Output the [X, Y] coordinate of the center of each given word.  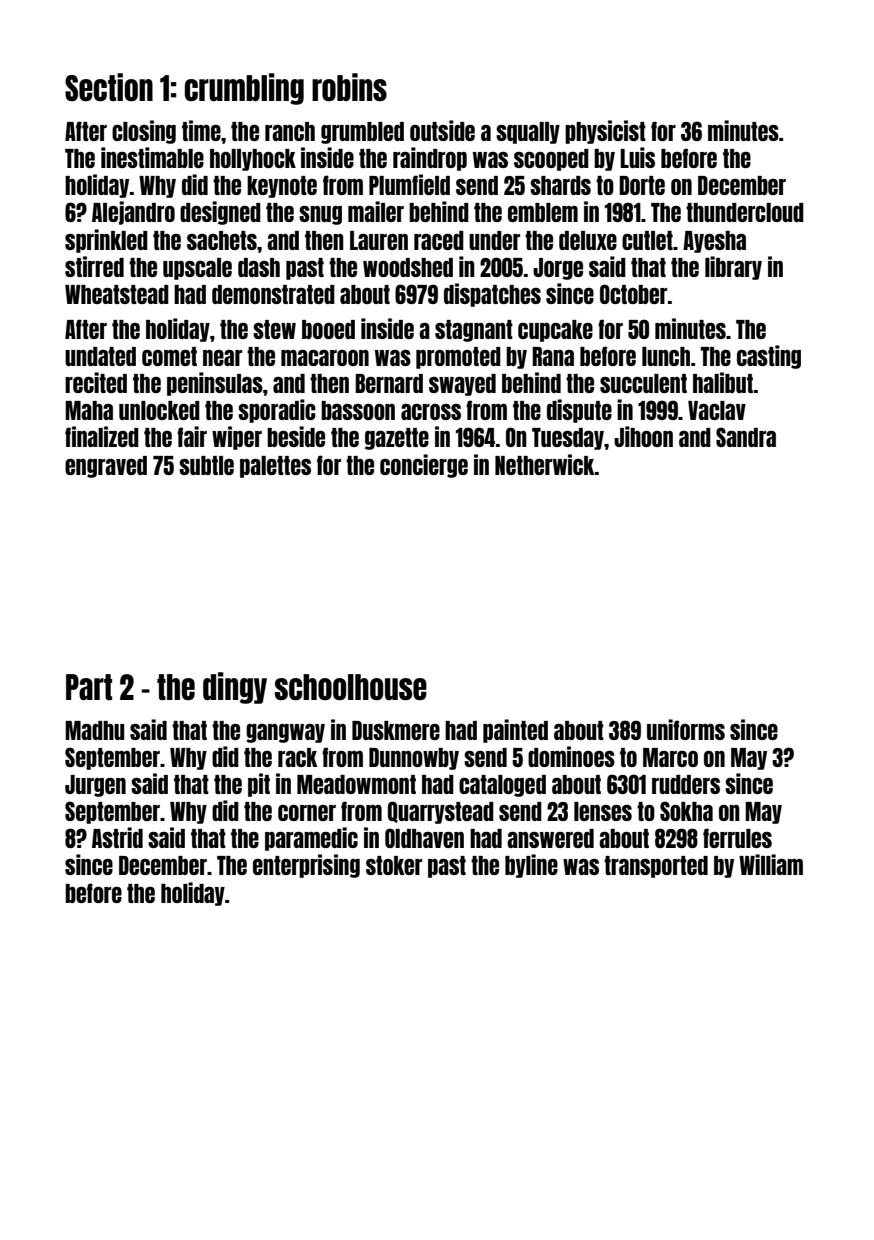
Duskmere [396, 730]
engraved [106, 467]
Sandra [746, 437]
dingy [235, 688]
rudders [686, 784]
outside [442, 130]
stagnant [474, 331]
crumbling [244, 89]
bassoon [358, 410]
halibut [723, 382]
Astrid [117, 837]
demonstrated [273, 294]
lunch [666, 356]
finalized [102, 436]
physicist [605, 132]
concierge [424, 466]
